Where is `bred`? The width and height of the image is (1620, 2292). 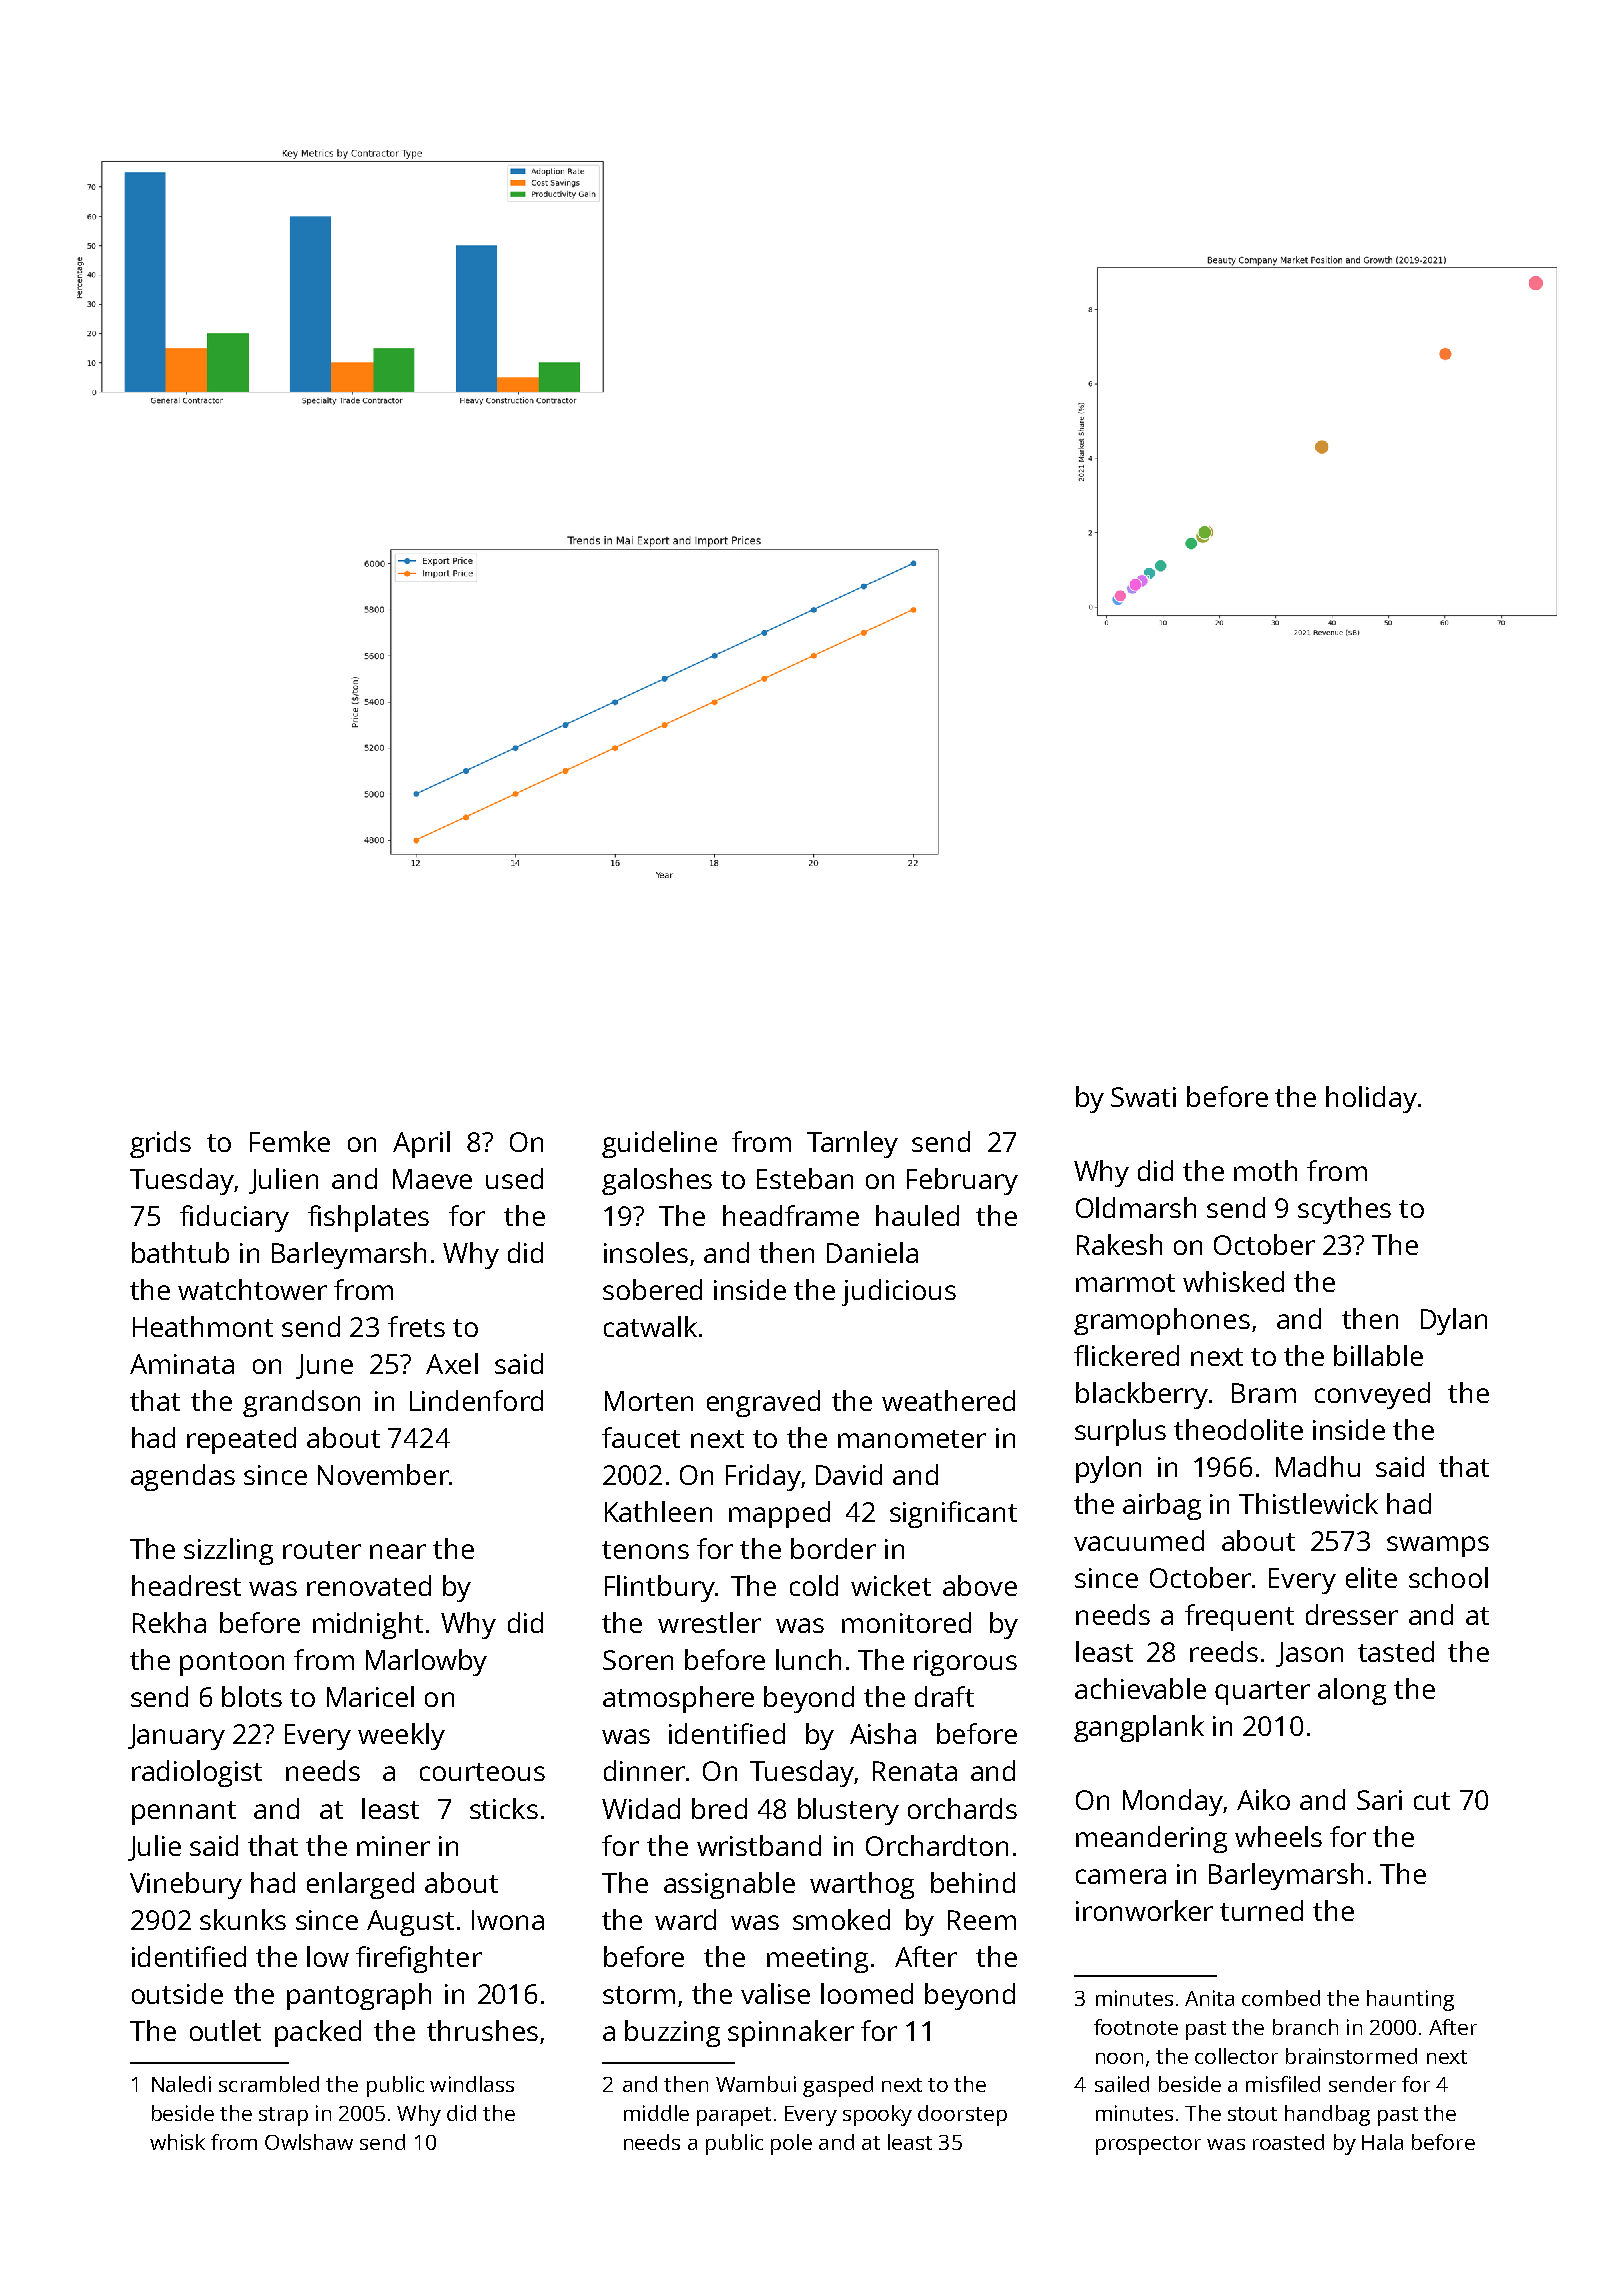 bred is located at coordinates (719, 1808).
